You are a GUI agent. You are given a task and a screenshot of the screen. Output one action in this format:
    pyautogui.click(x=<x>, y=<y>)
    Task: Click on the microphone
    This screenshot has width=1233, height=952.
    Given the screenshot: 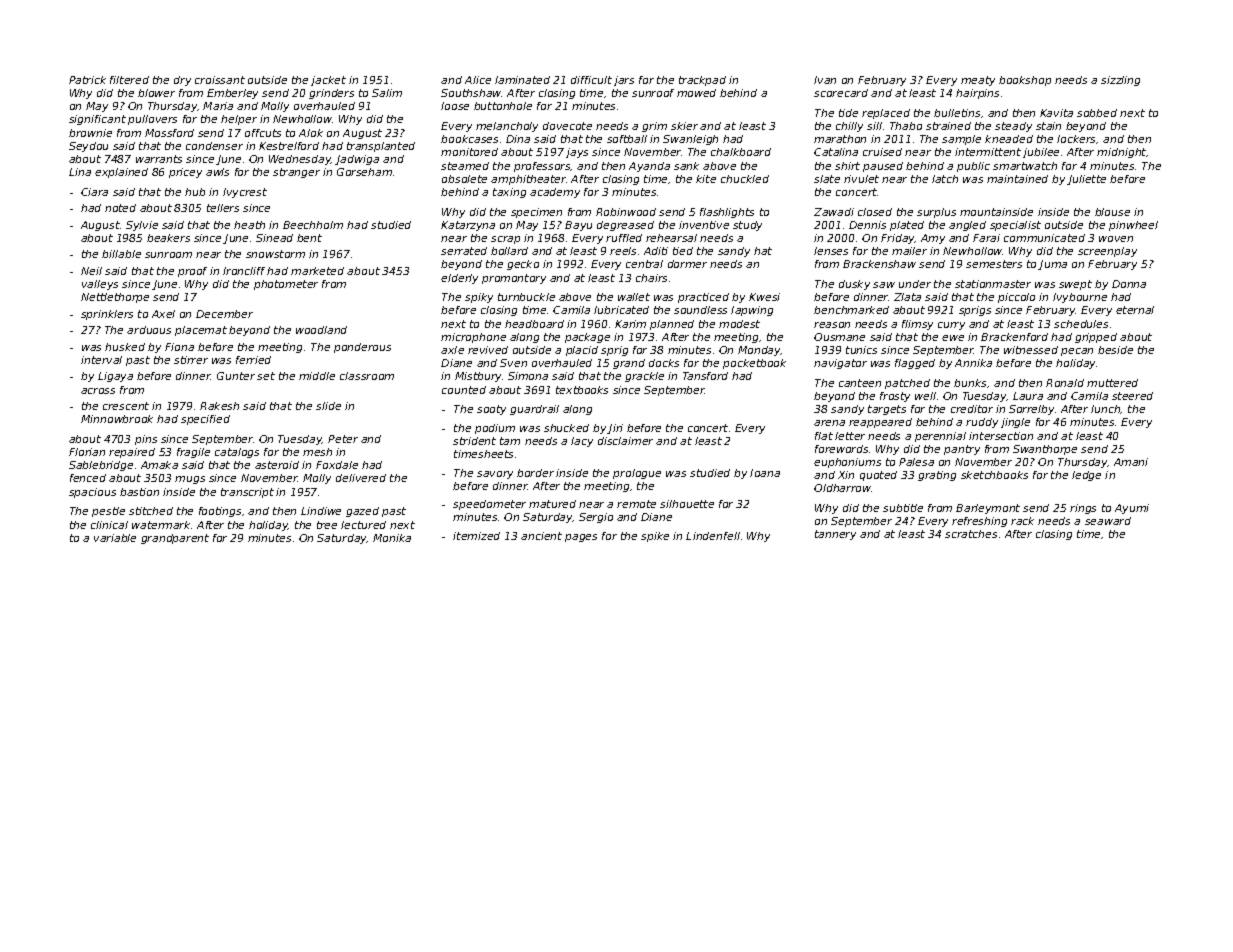 What is the action you would take?
    pyautogui.click(x=473, y=338)
